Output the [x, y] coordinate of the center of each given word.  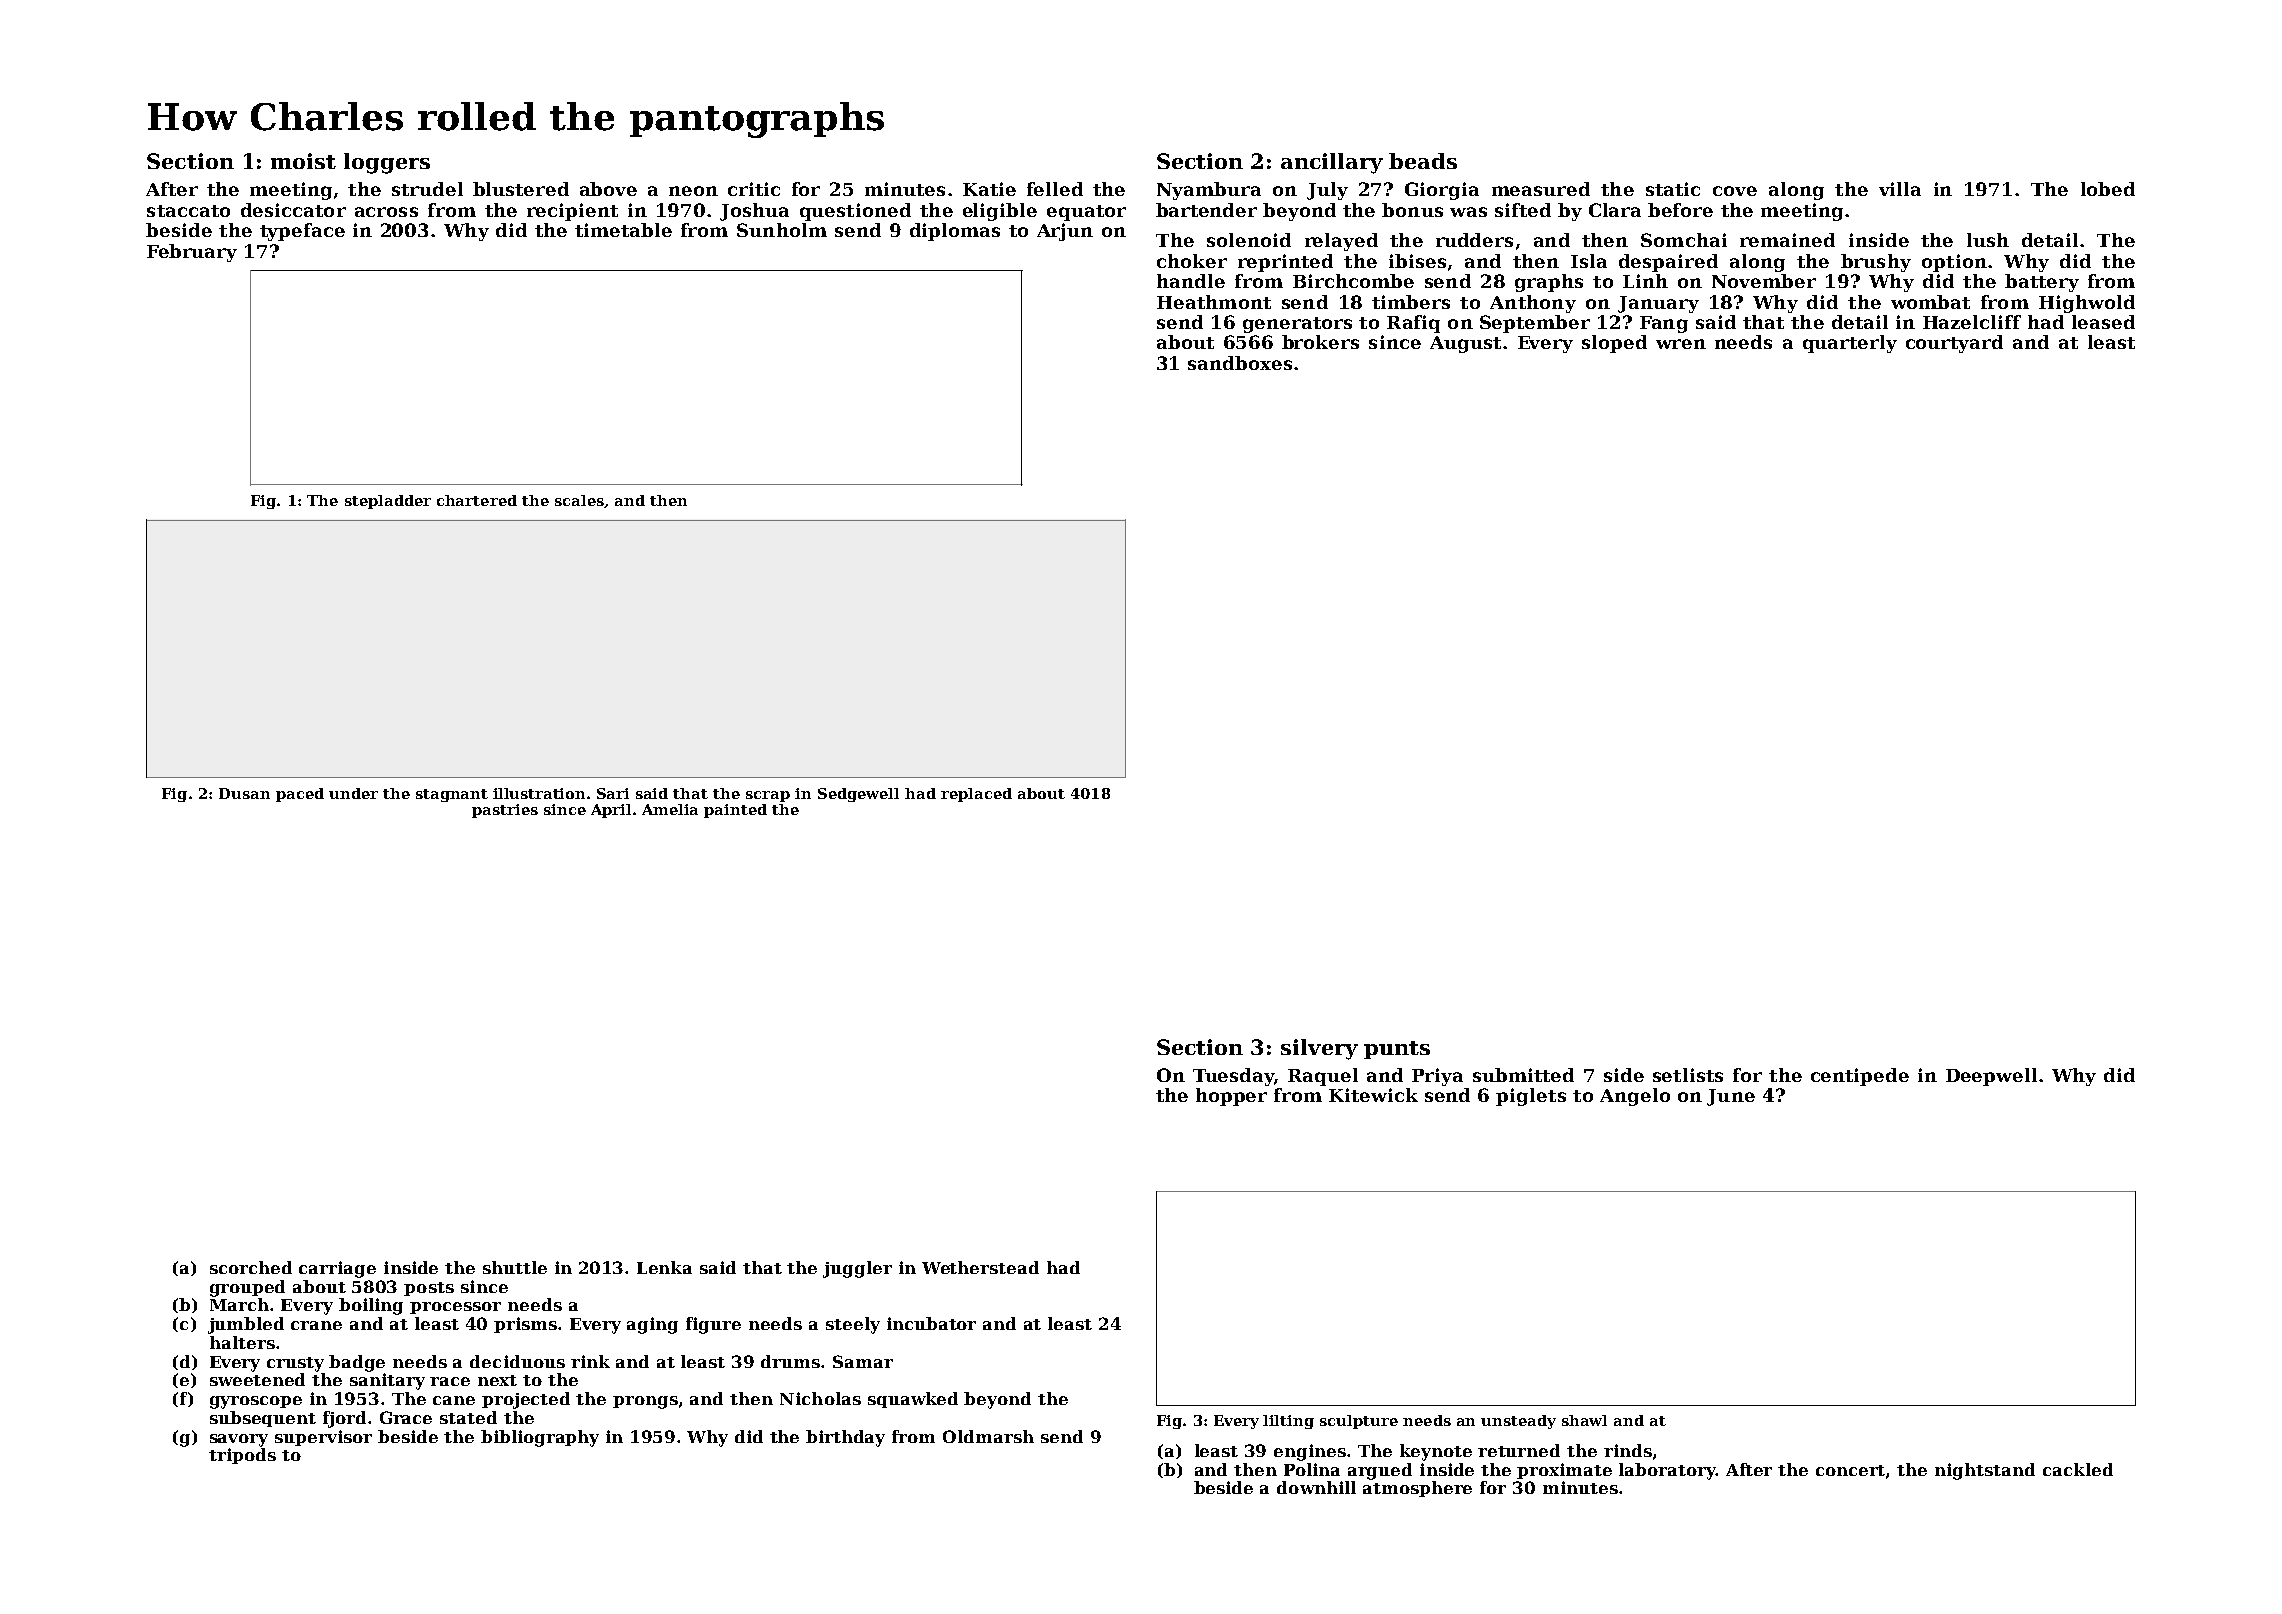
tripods [242, 1456]
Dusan [244, 793]
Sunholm [782, 230]
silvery [1319, 1049]
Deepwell [1991, 1077]
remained [1787, 240]
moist [303, 161]
